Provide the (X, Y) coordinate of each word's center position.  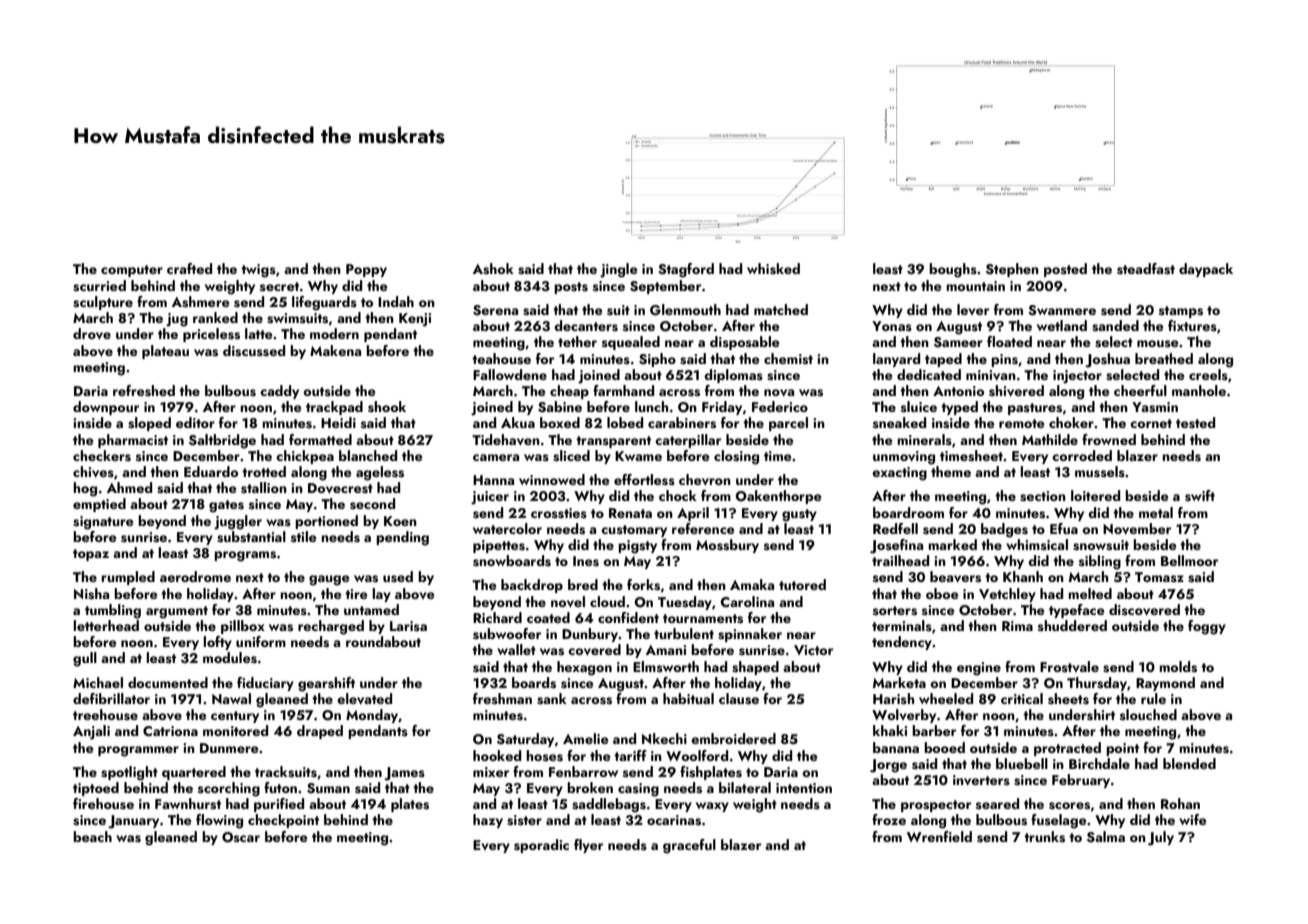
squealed (631, 343)
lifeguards (324, 303)
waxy (712, 807)
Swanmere (1062, 310)
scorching (229, 789)
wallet (516, 649)
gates (226, 506)
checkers (102, 456)
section (1043, 496)
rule (1153, 698)
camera (496, 457)
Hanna (493, 480)
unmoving (904, 458)
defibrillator (111, 698)
